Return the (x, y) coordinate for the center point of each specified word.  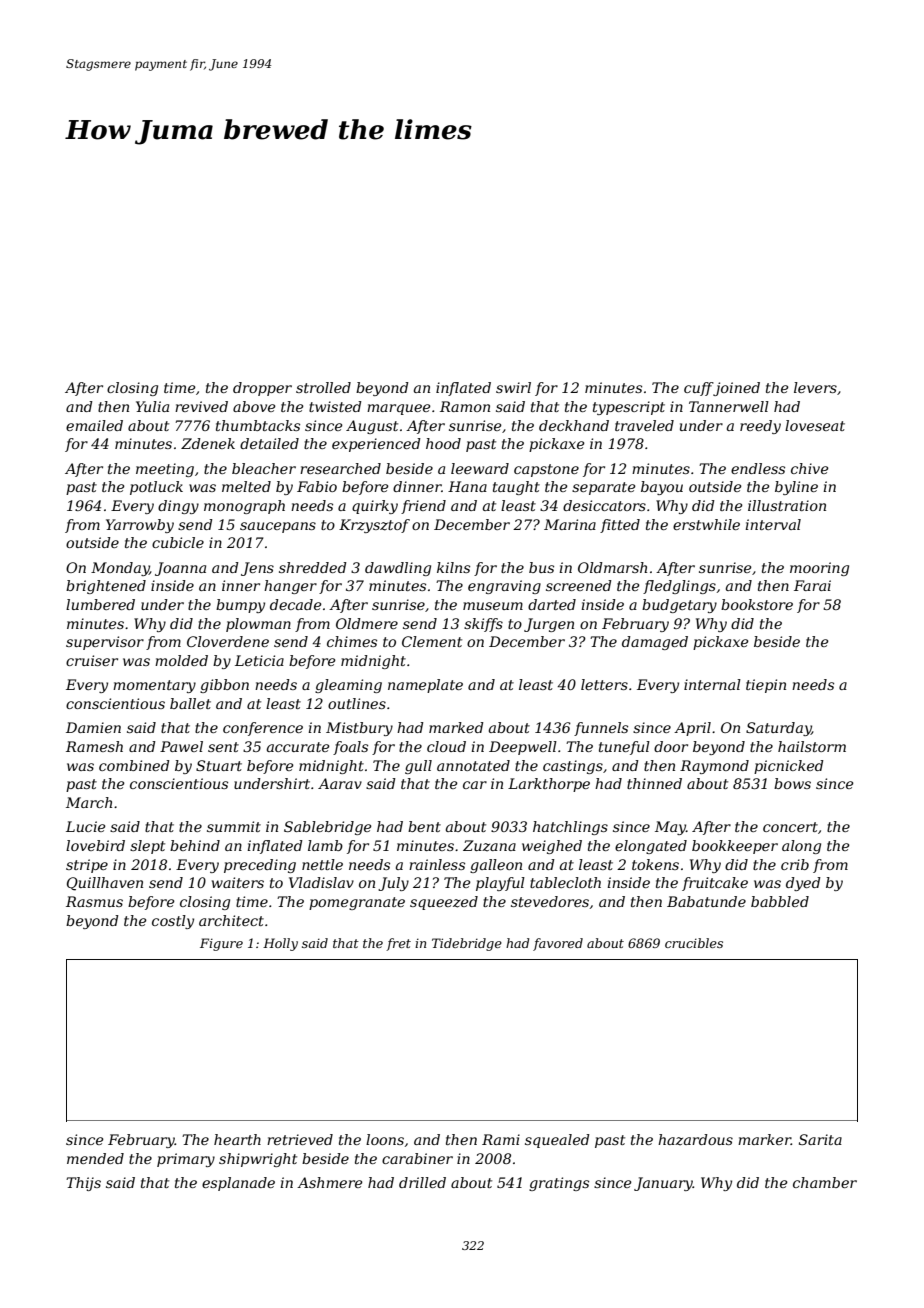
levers (815, 387)
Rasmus (94, 901)
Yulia (152, 406)
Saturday (778, 729)
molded (181, 660)
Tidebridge (467, 944)
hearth (237, 1139)
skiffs (483, 625)
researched (340, 468)
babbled (780, 901)
